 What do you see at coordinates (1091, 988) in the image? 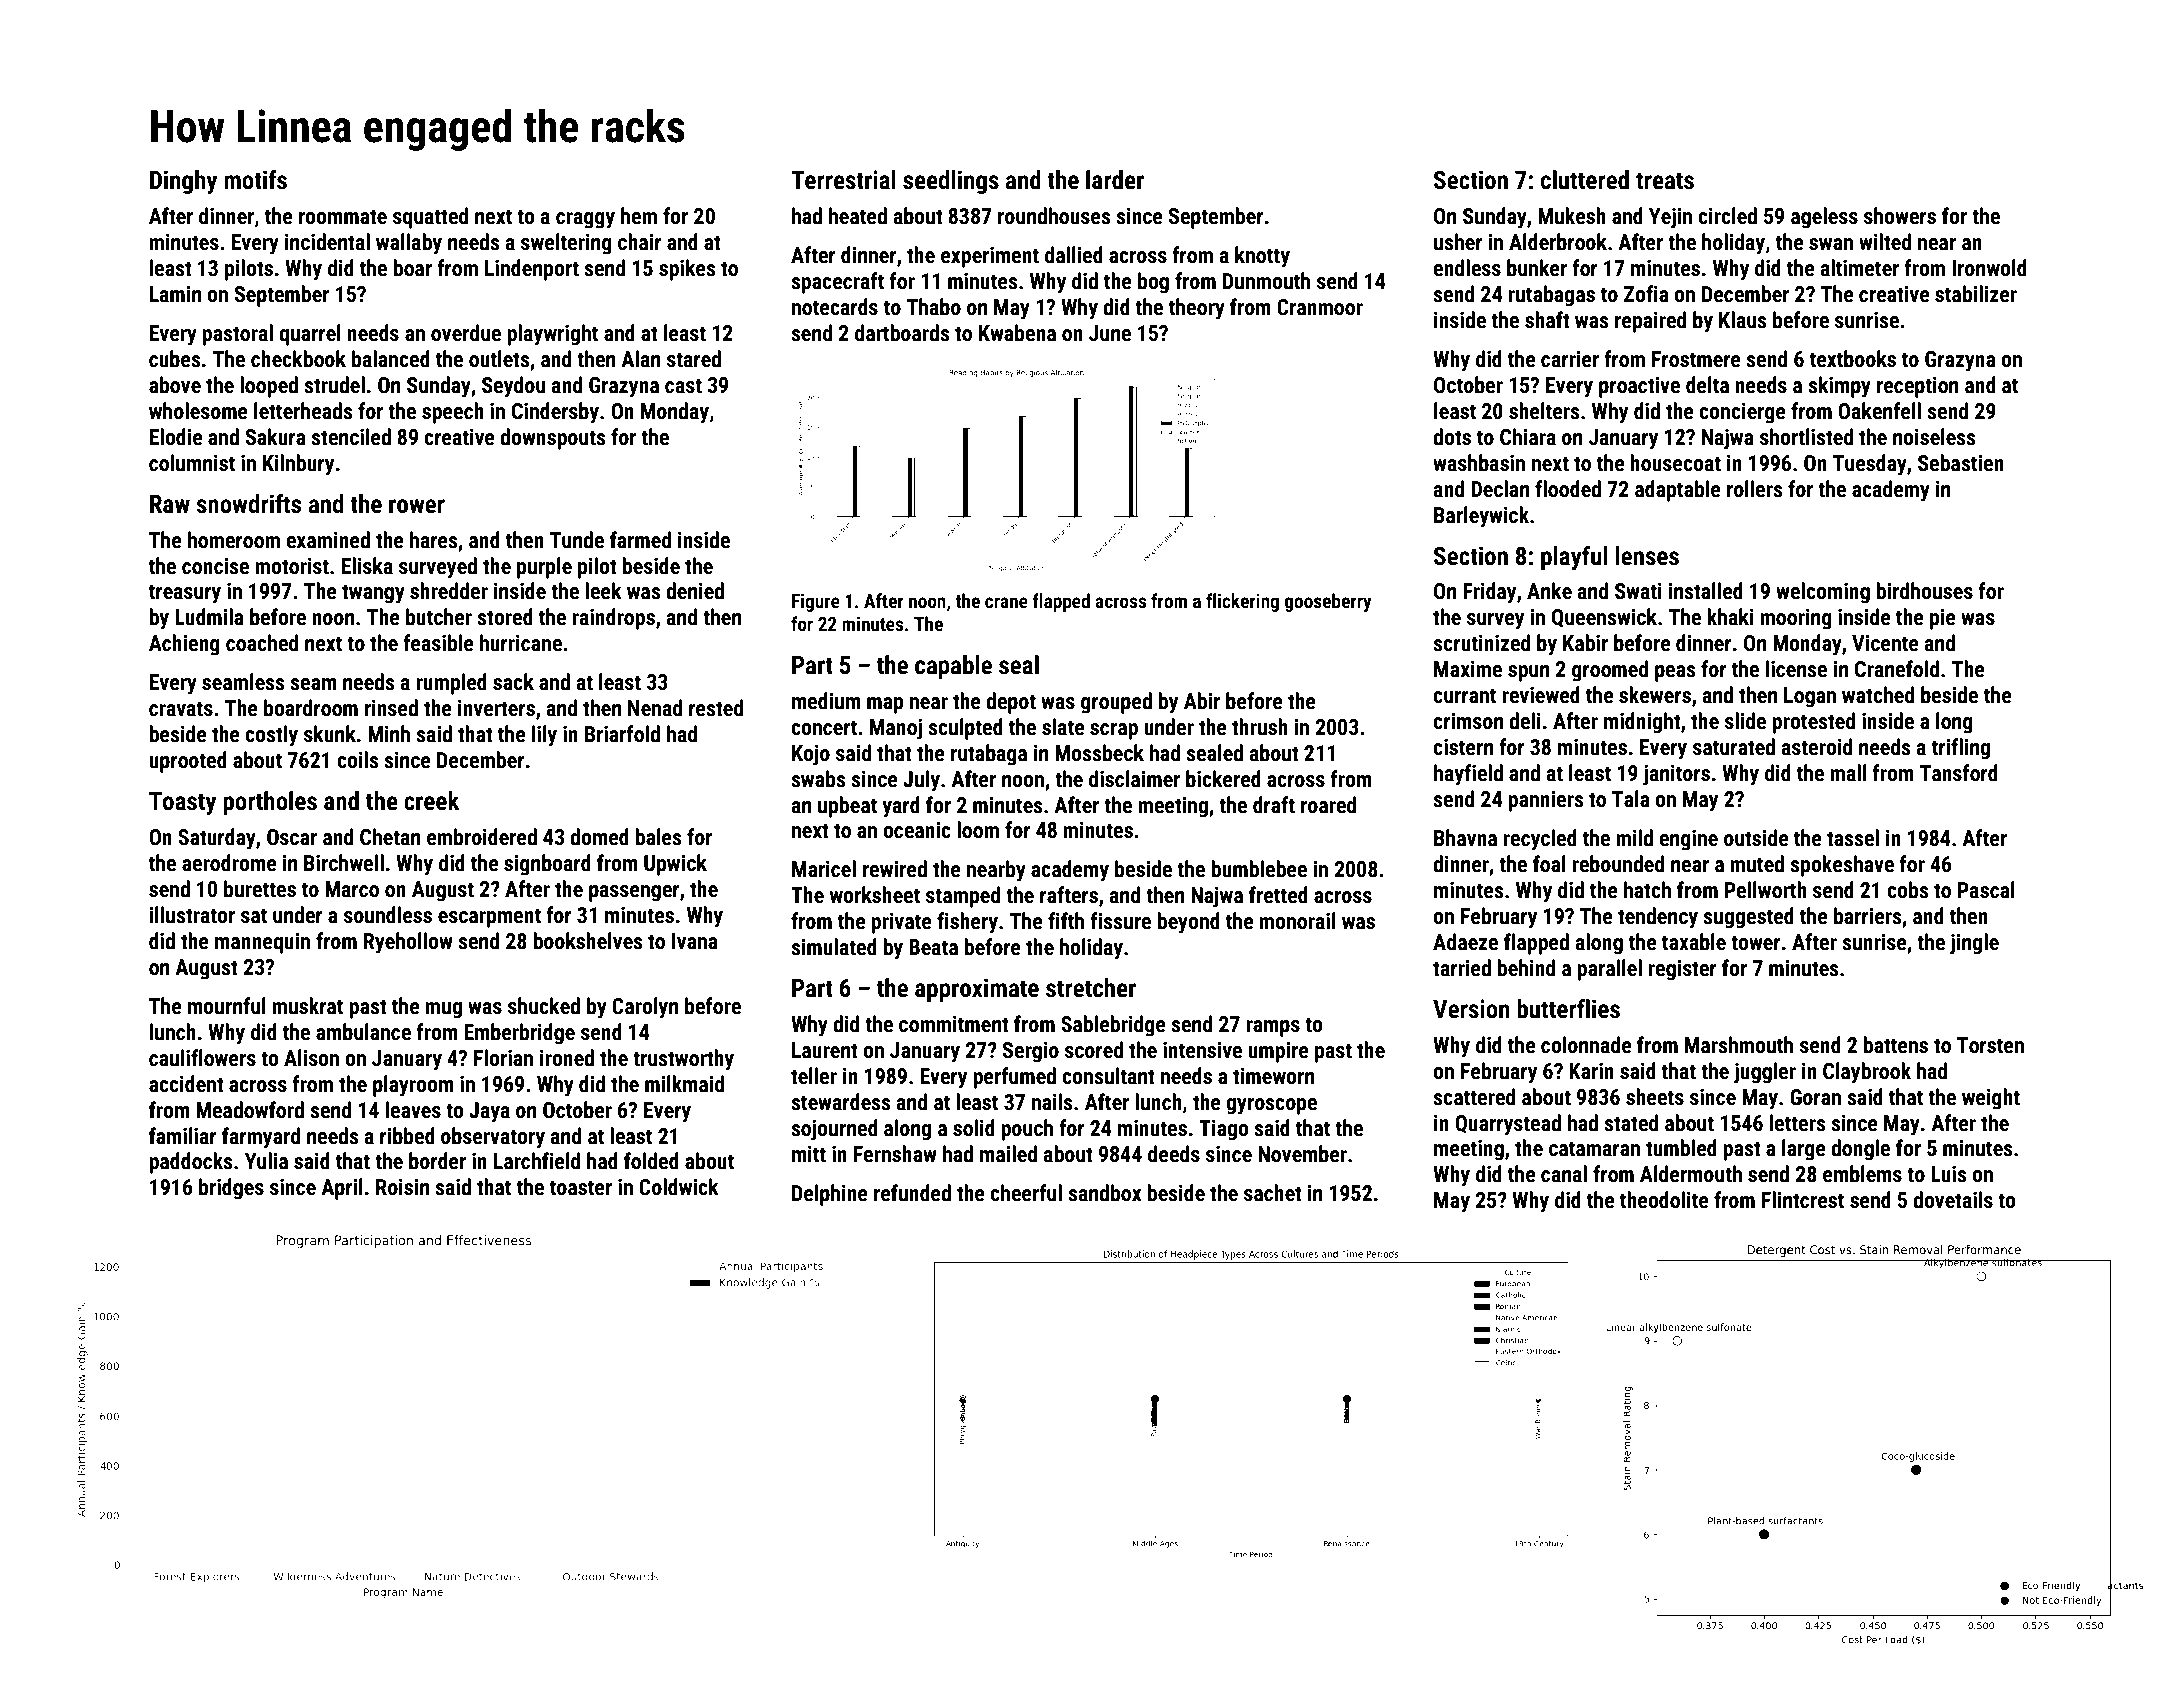
I see `stretcher` at bounding box center [1091, 988].
